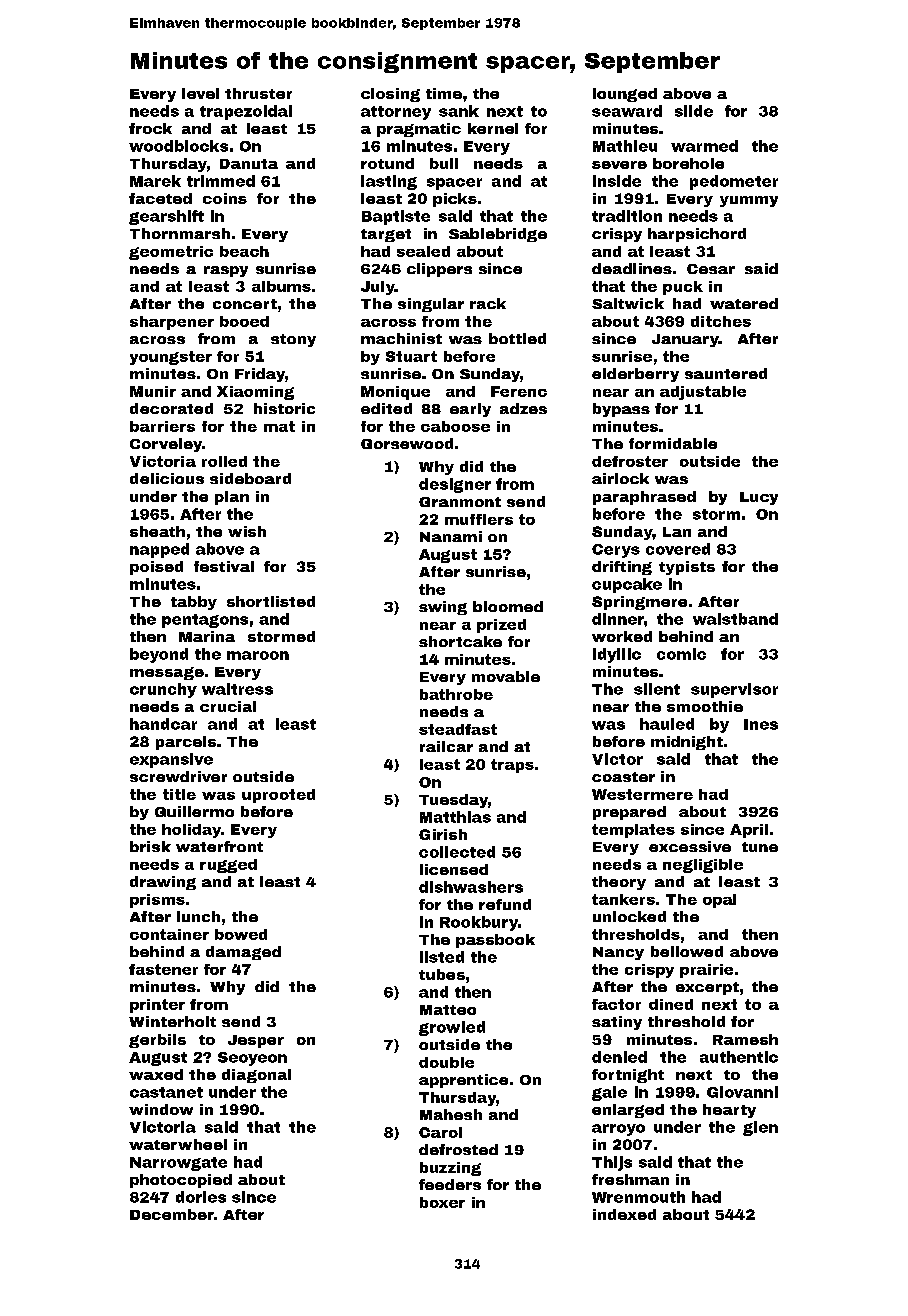 The height and width of the image is (1316, 908). What do you see at coordinates (479, 923) in the image?
I see `Rookbury` at bounding box center [479, 923].
